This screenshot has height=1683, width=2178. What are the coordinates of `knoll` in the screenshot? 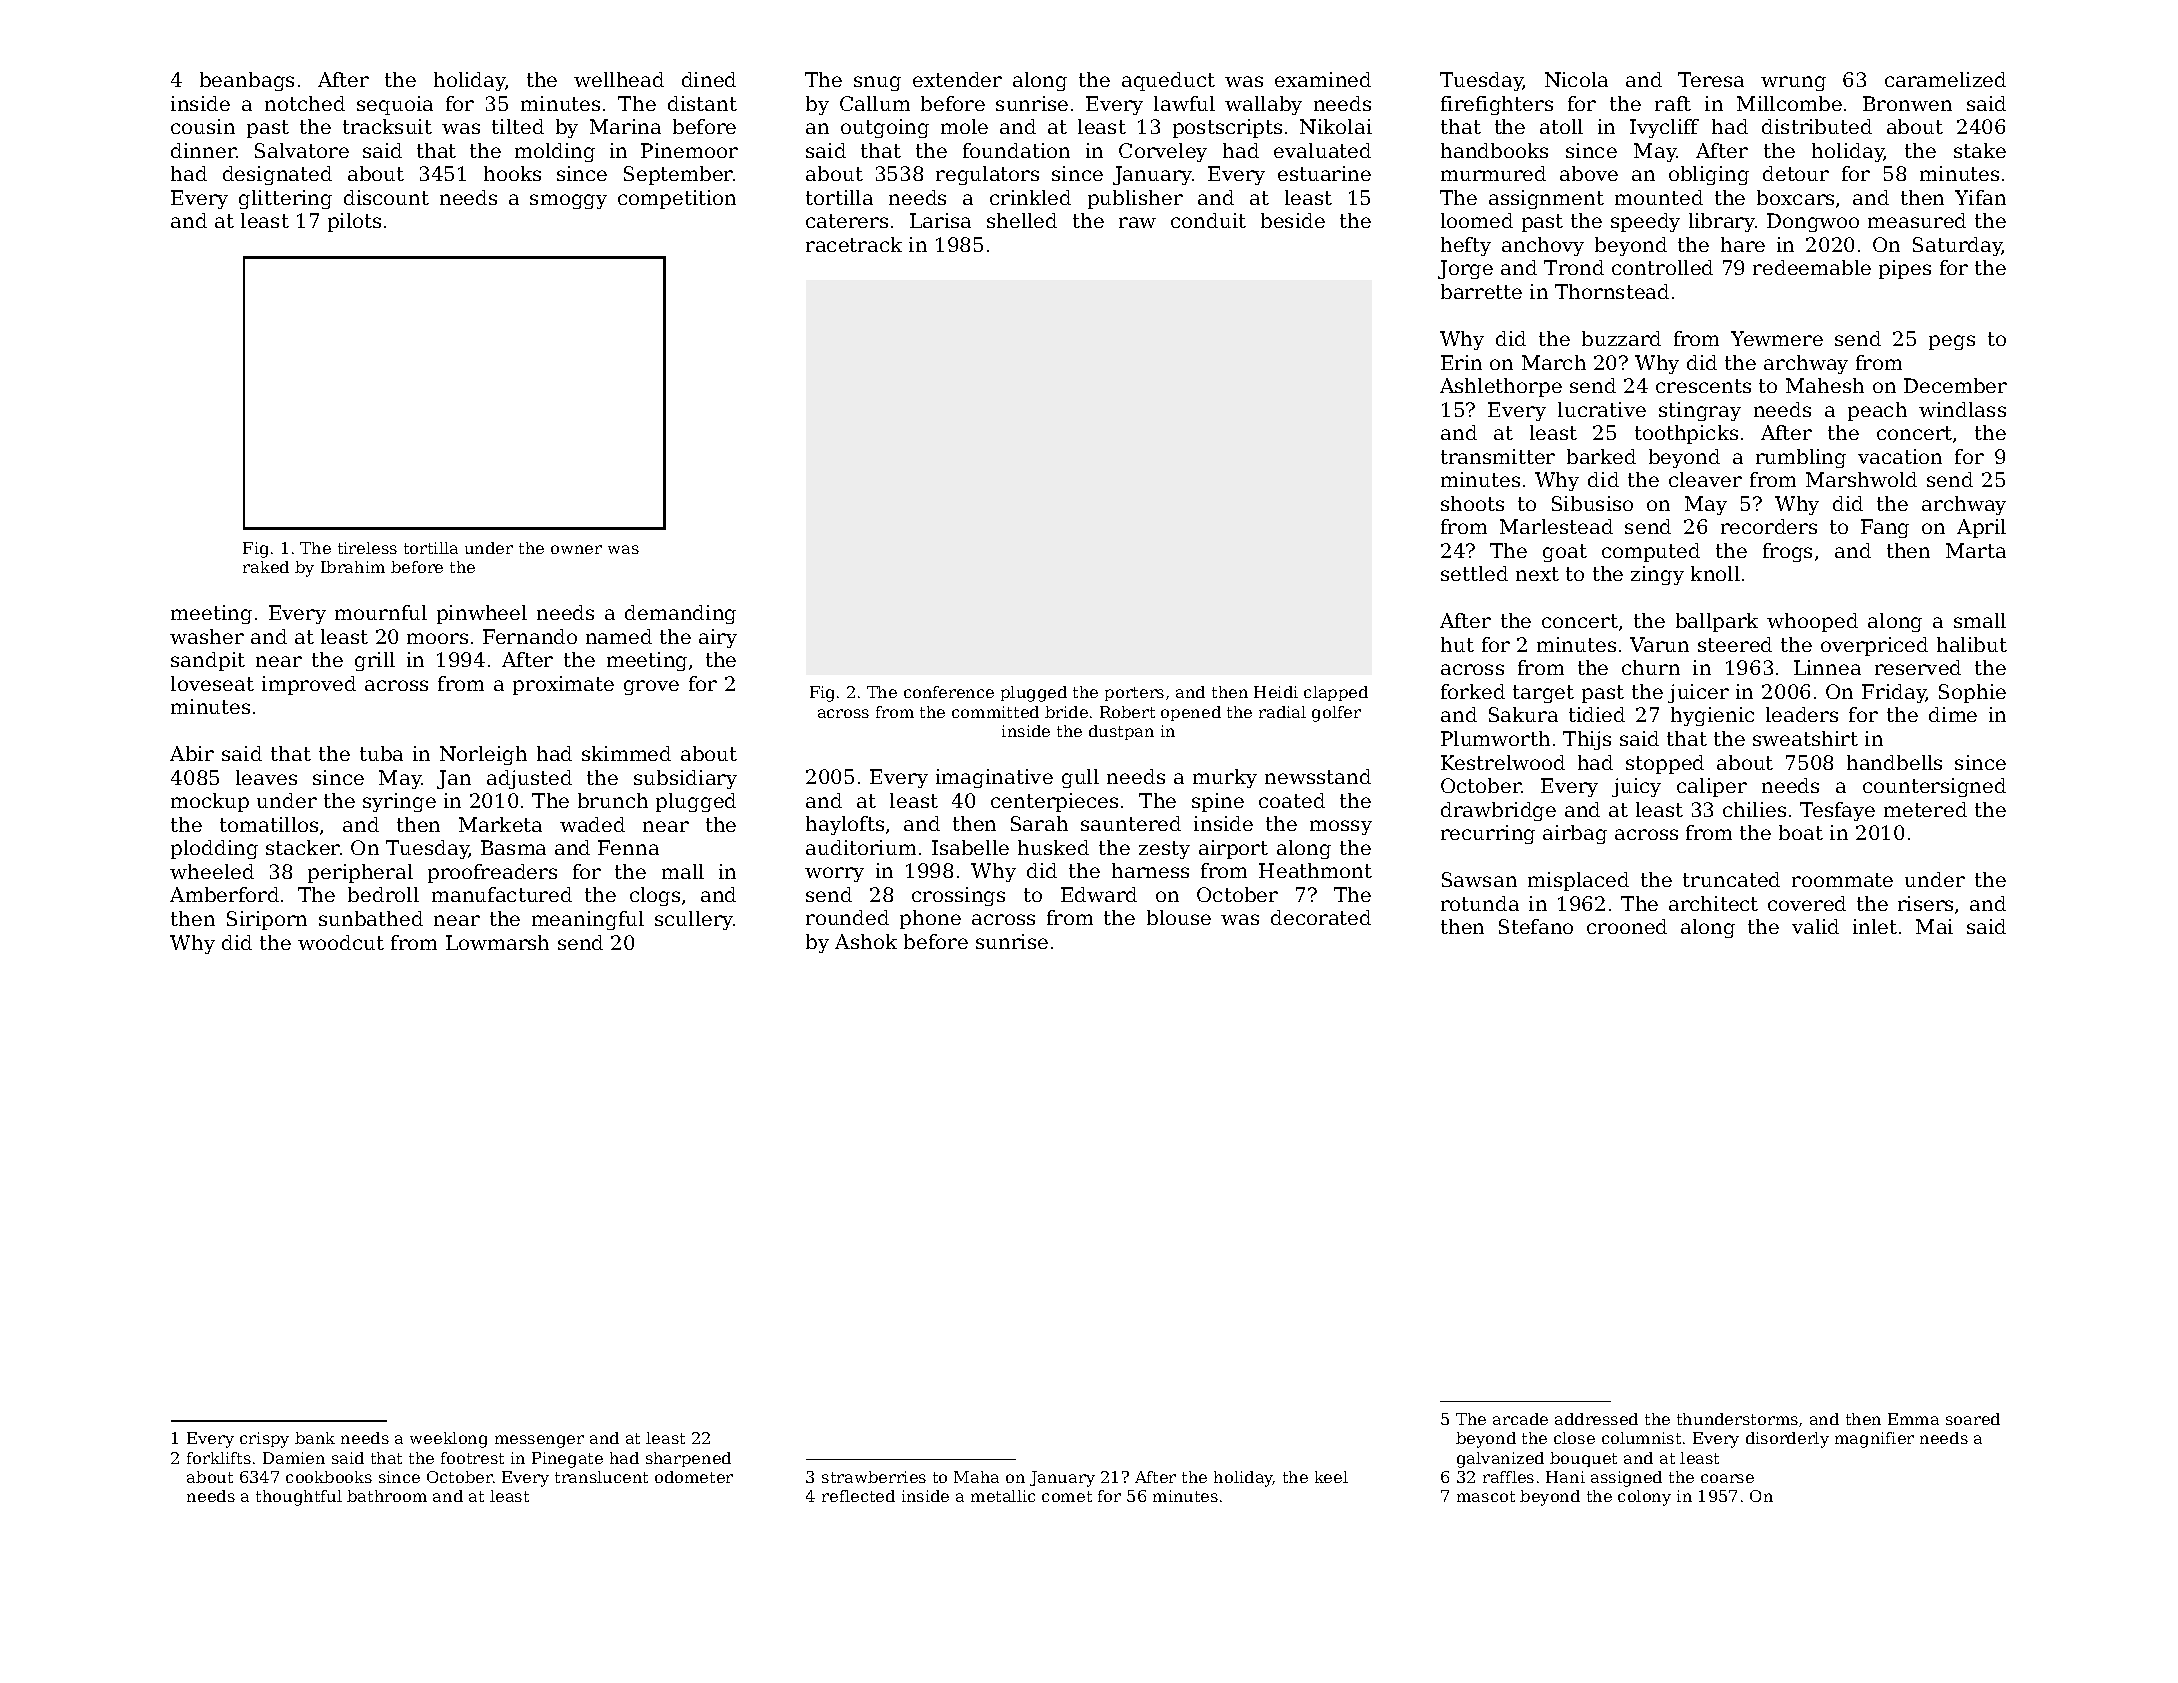 It's located at (1715, 573).
